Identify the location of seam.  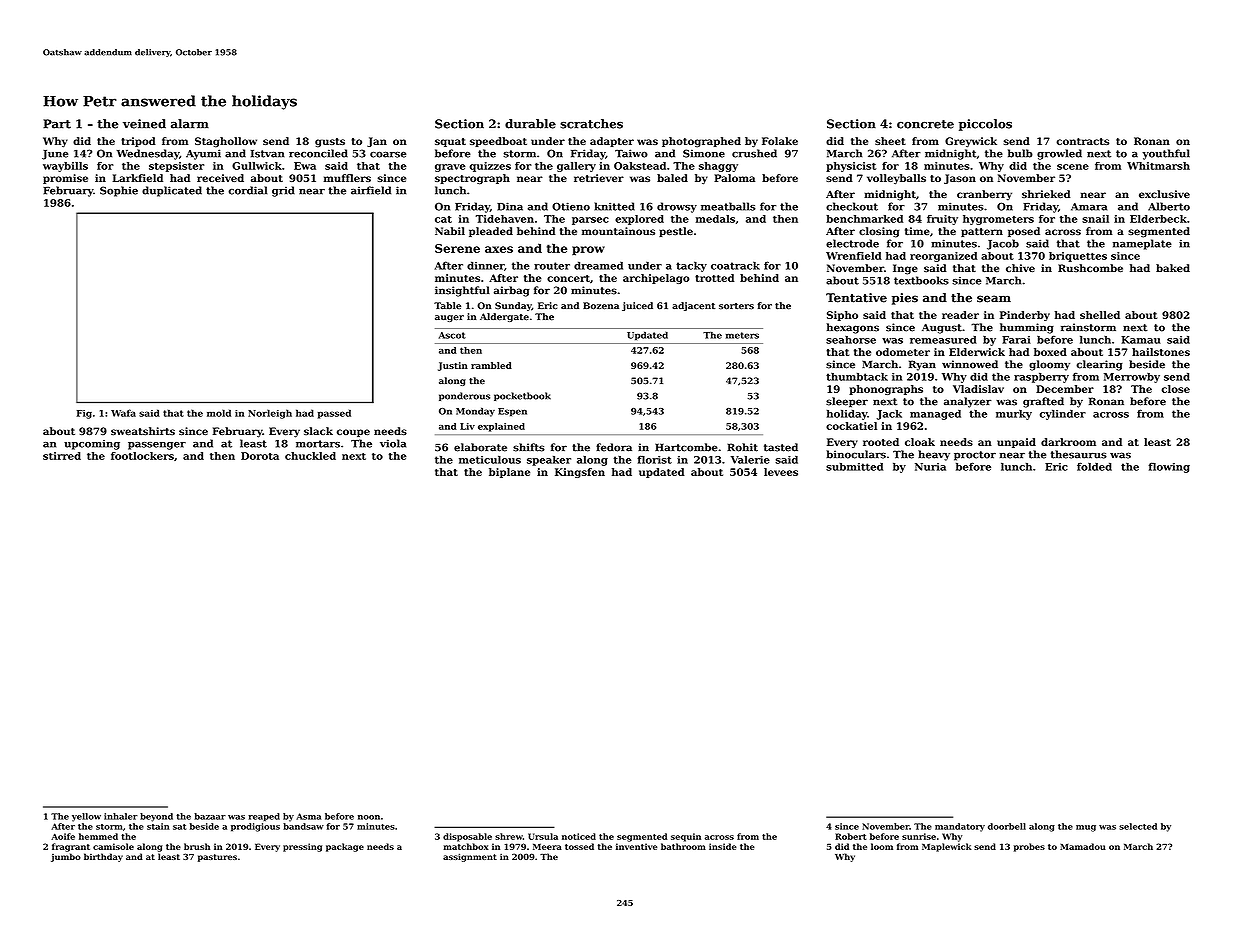
(994, 299).
